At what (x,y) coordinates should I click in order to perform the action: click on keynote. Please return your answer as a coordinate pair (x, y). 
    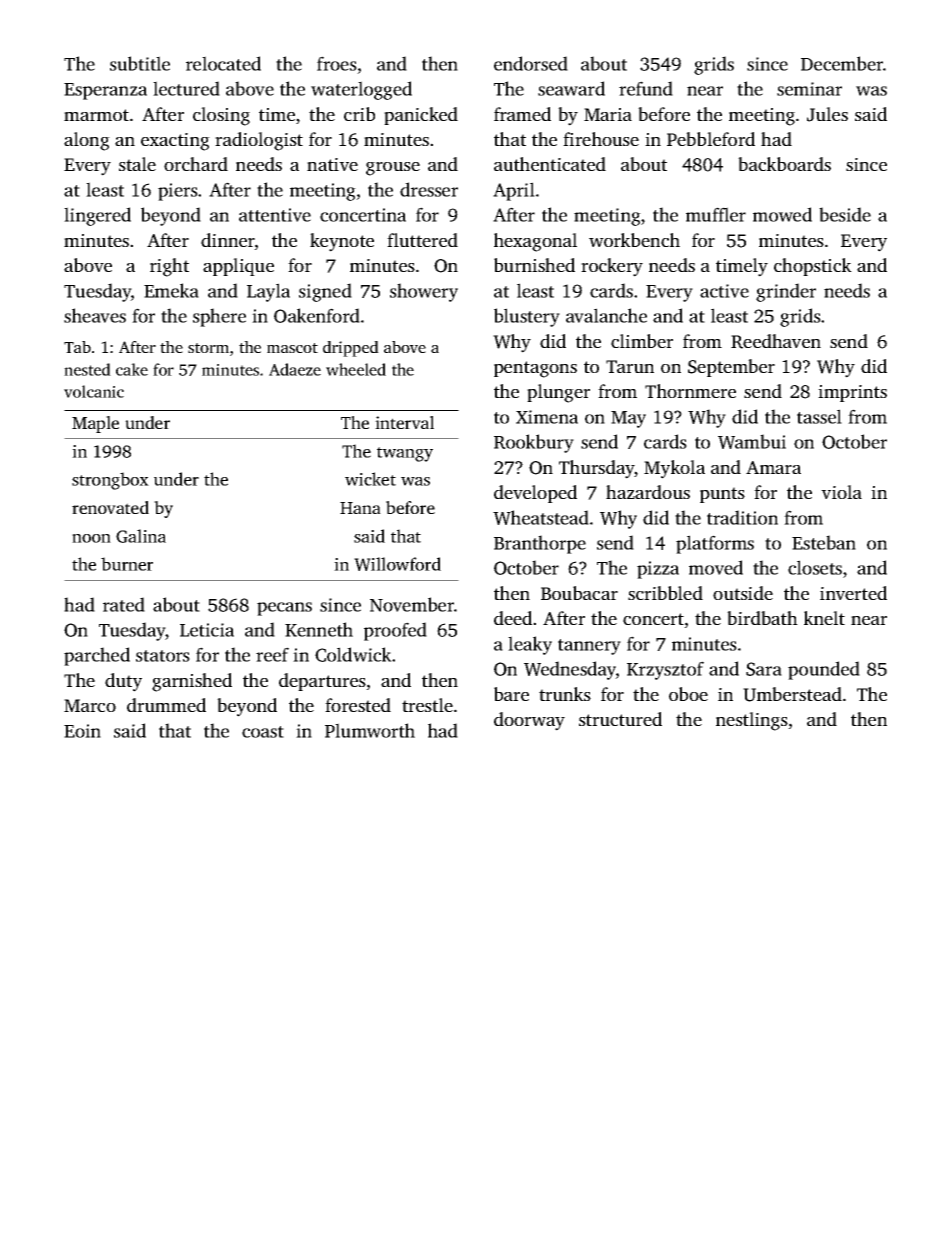
    Looking at the image, I should click on (342, 242).
